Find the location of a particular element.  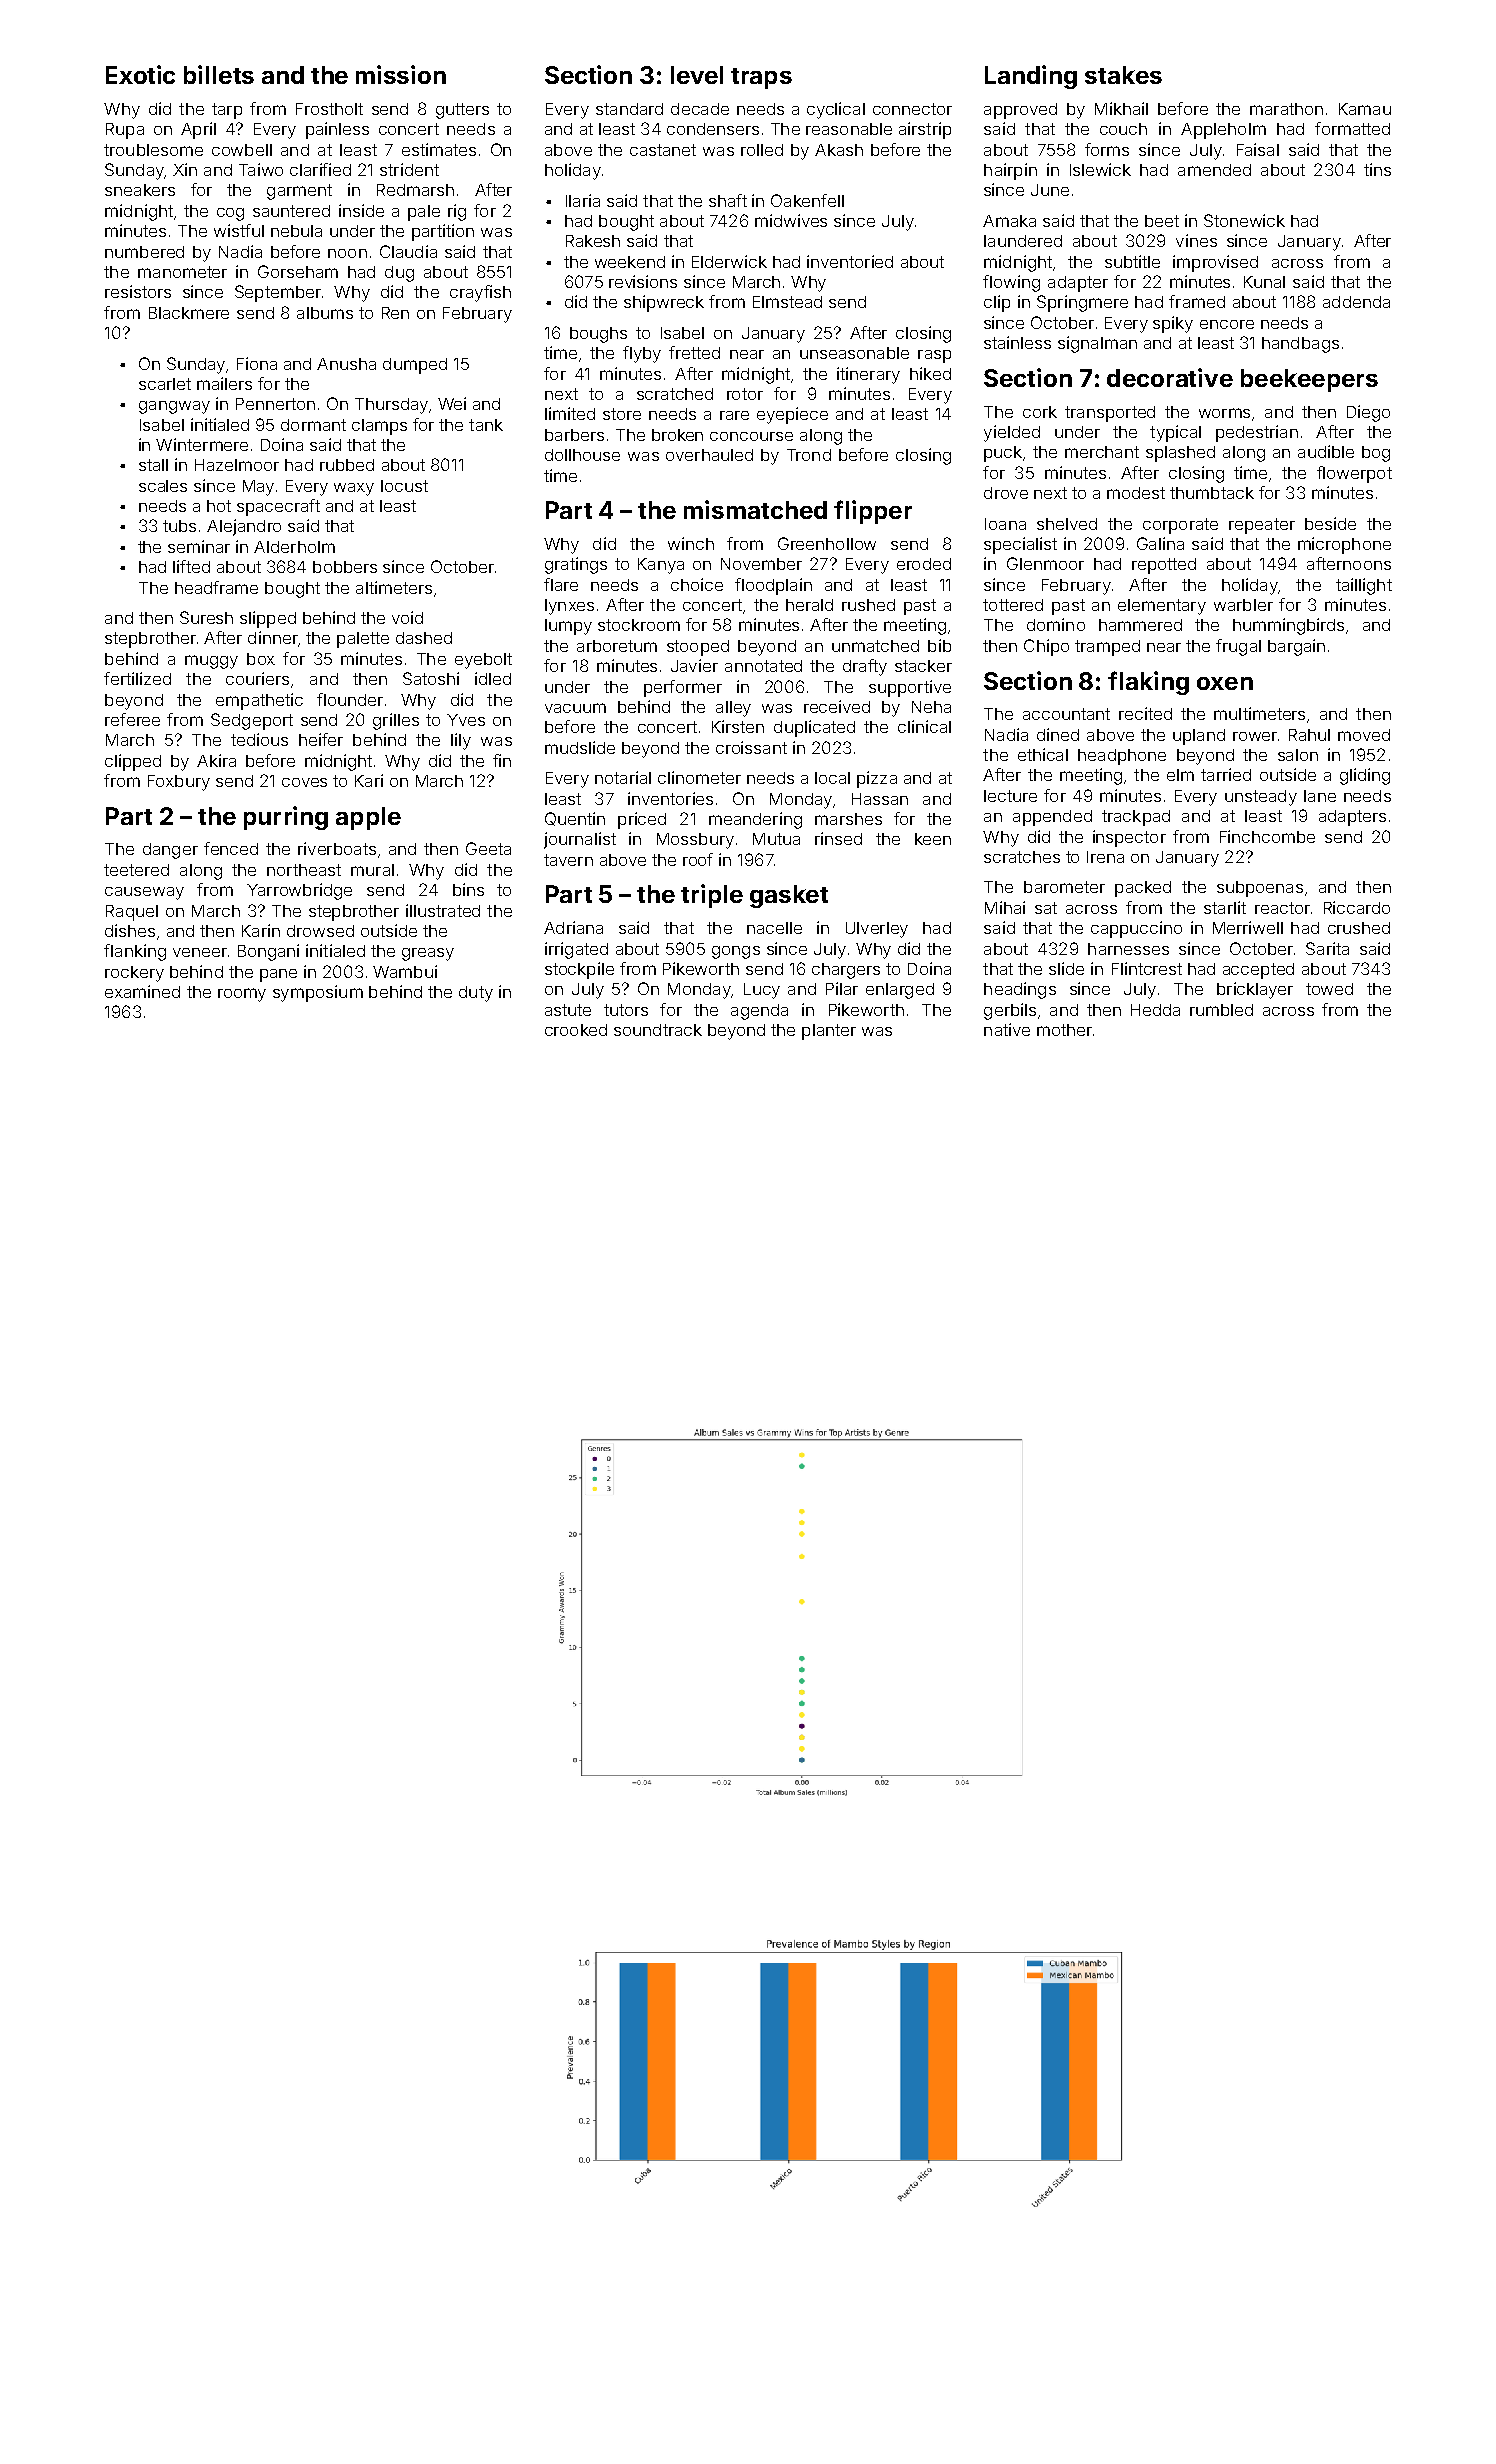

crayfish is located at coordinates (480, 293).
